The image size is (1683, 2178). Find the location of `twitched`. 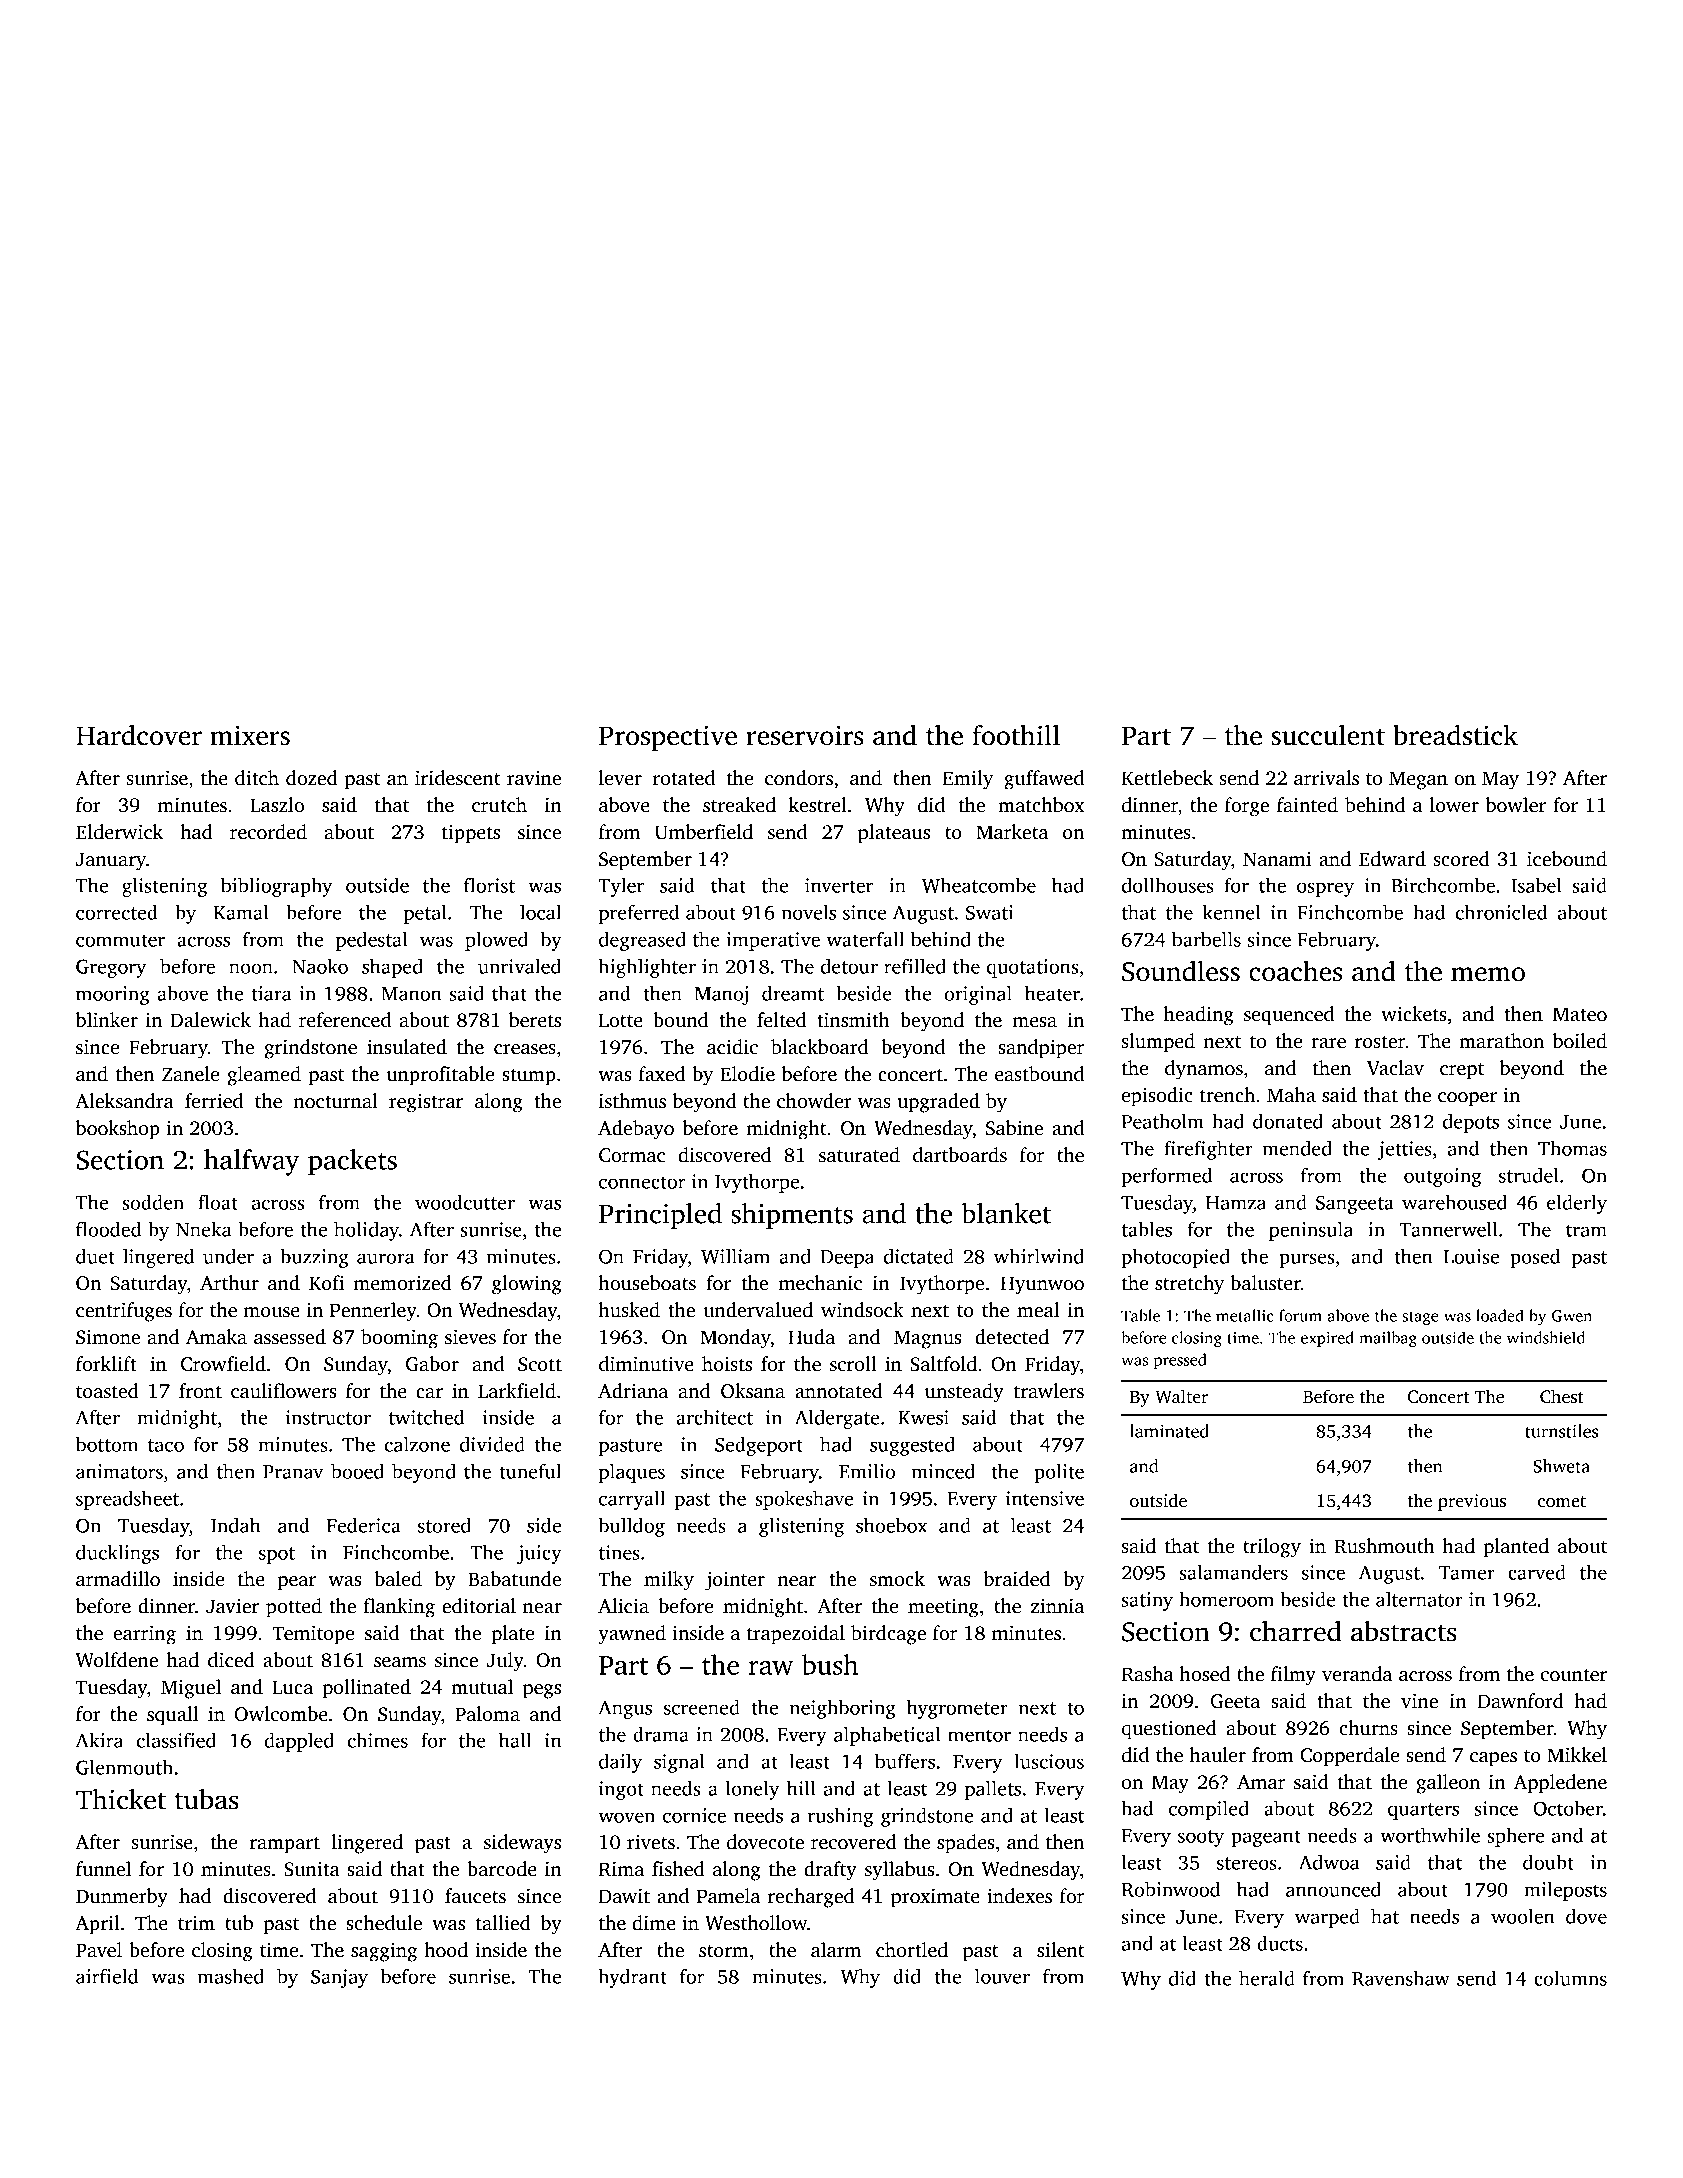

twitched is located at coordinates (426, 1417).
